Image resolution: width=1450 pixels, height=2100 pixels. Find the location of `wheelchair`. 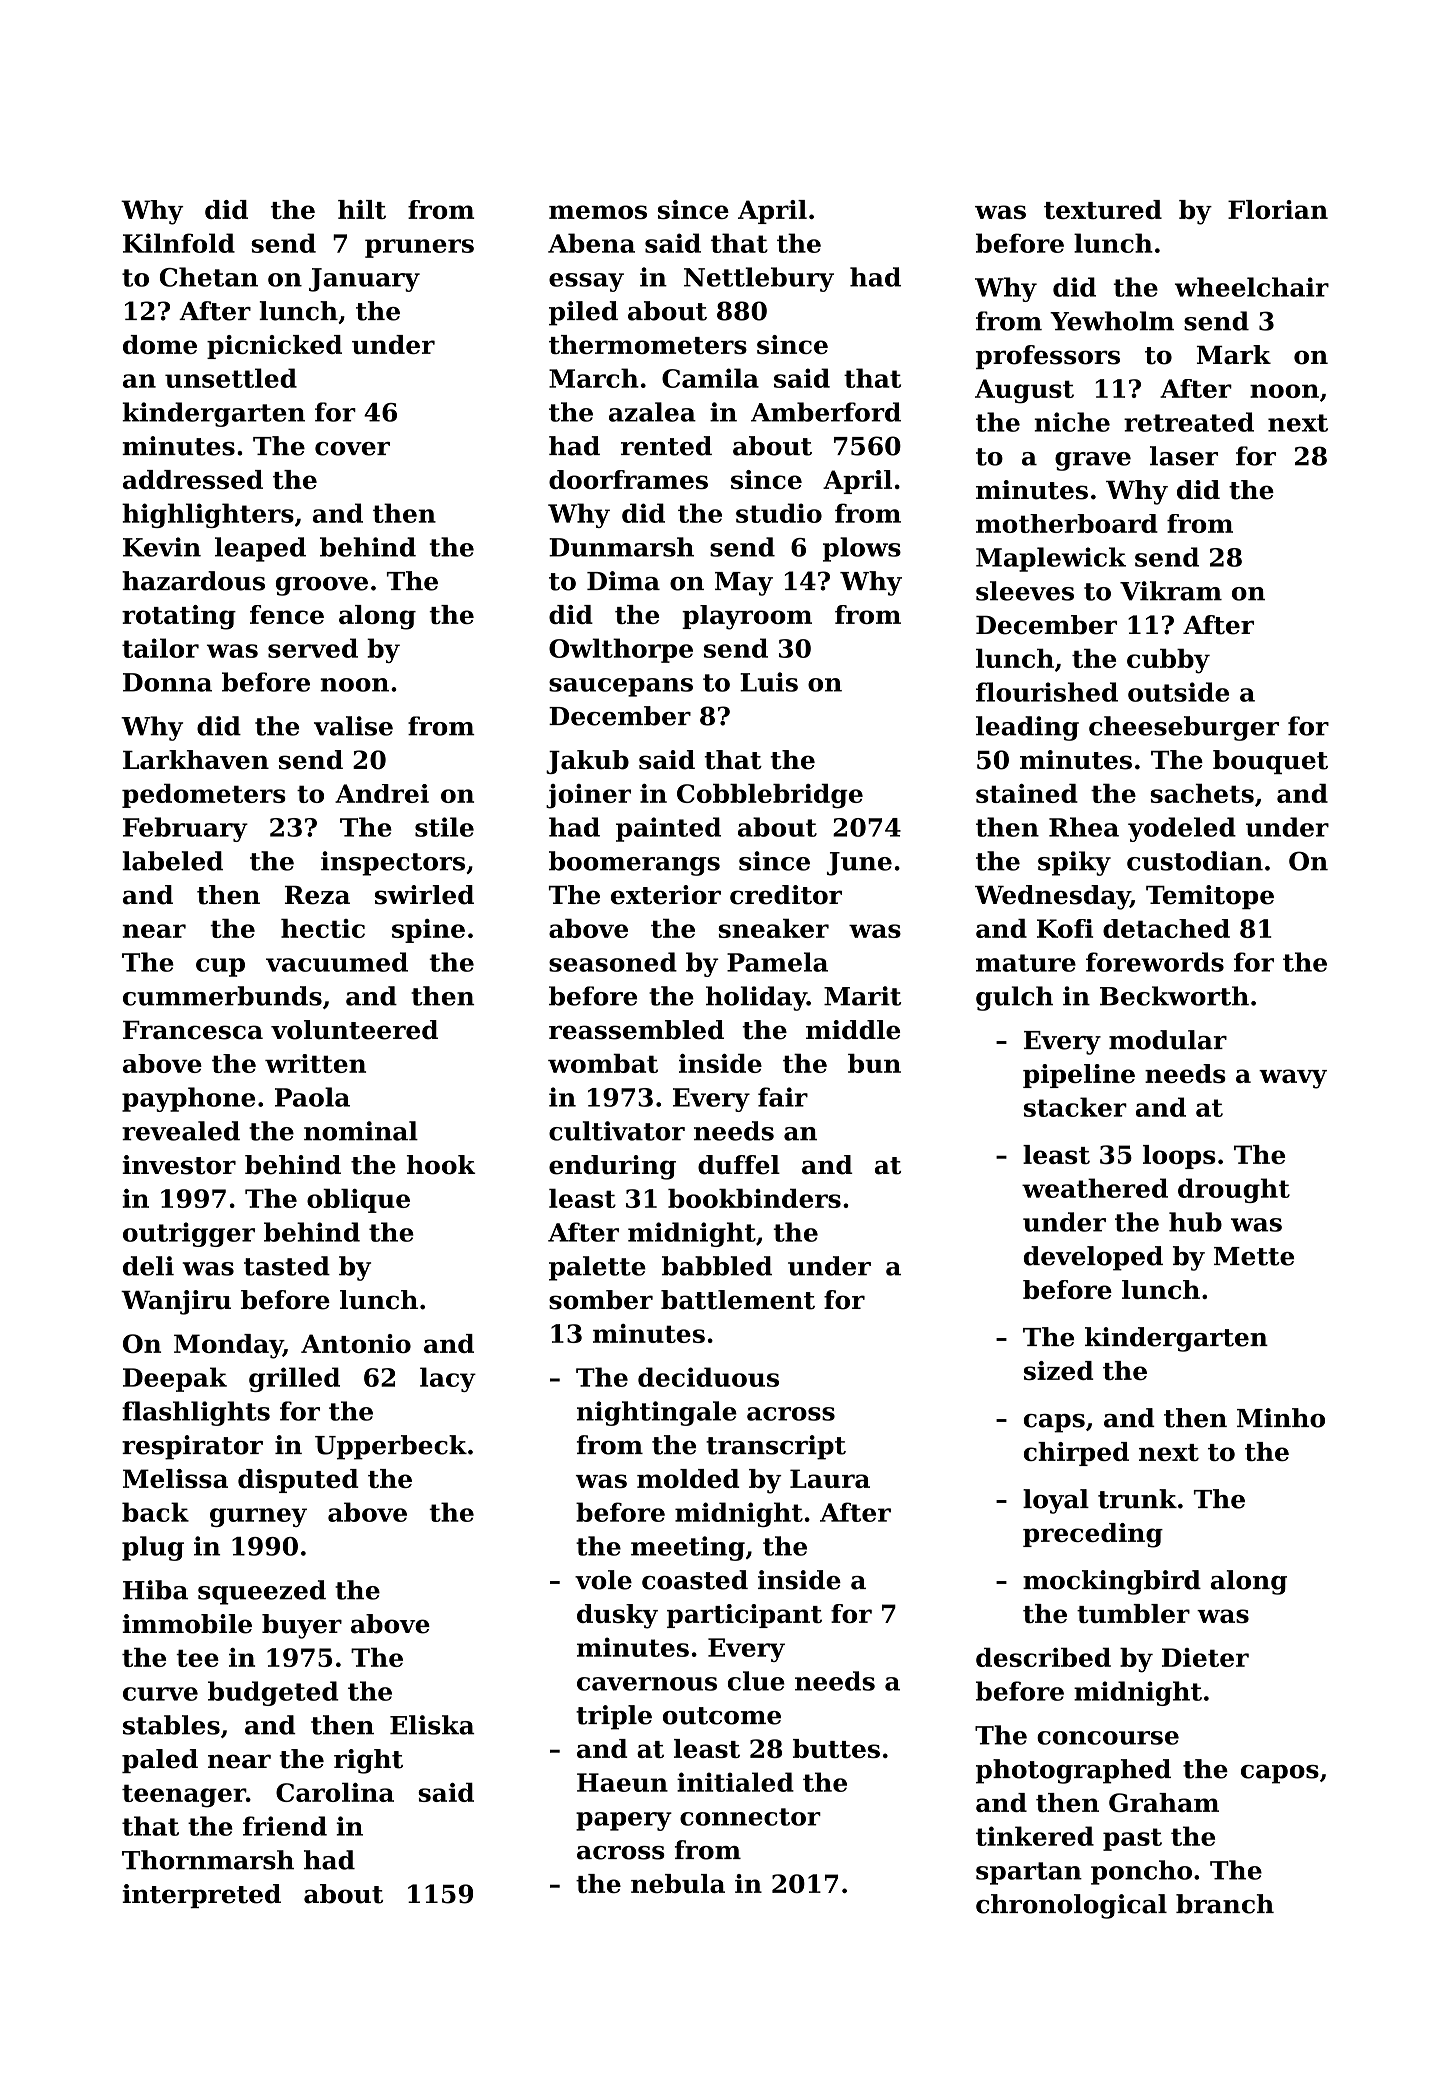

wheelchair is located at coordinates (1252, 287).
